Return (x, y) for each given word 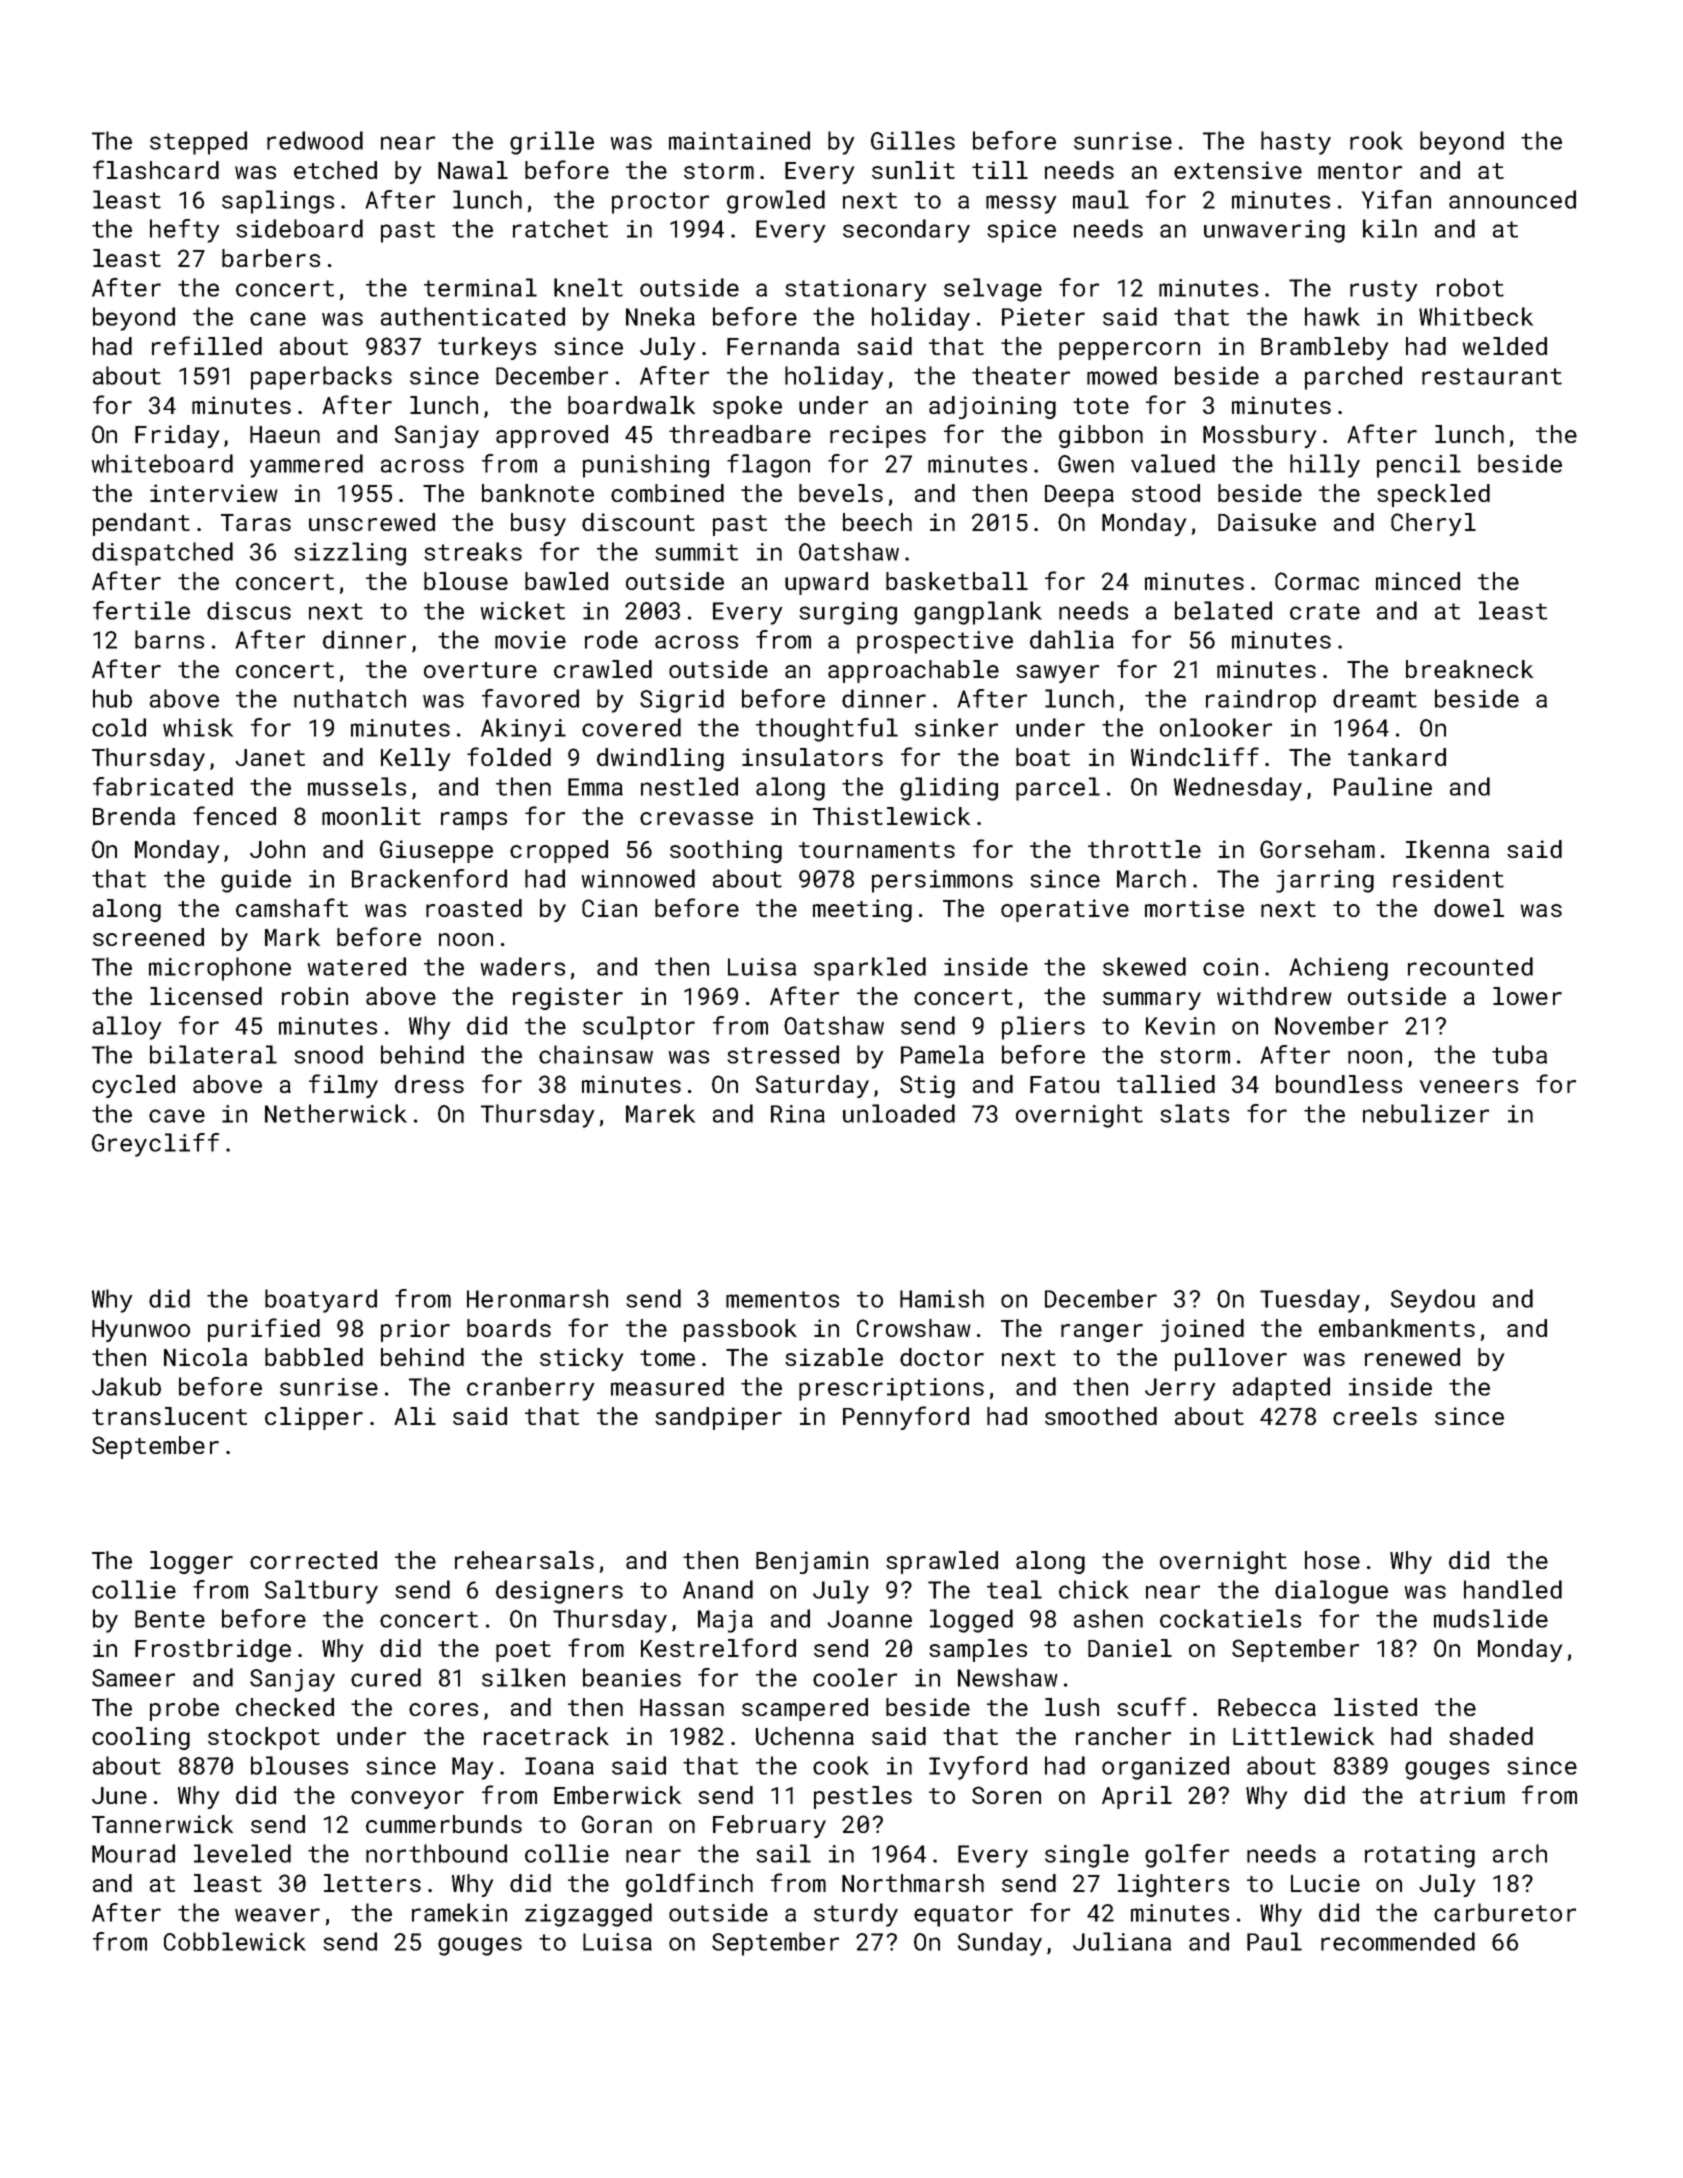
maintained (739, 140)
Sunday (1000, 1944)
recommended (1398, 1941)
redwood (315, 140)
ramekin (459, 1912)
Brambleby (1324, 348)
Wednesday (1238, 789)
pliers (1043, 1028)
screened (148, 937)
